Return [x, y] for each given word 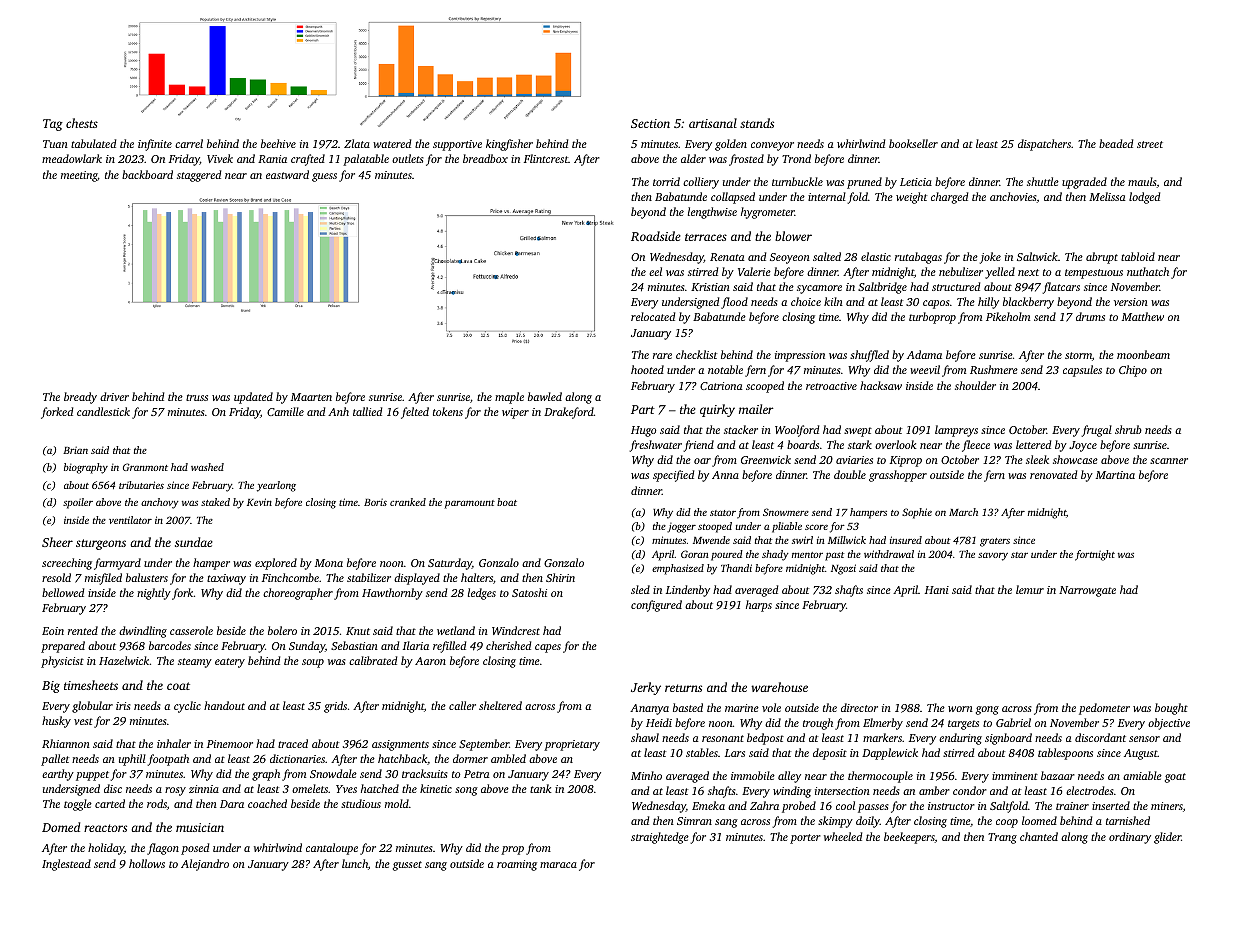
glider [1167, 838]
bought [1171, 709]
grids [335, 707]
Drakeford [569, 413]
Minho [646, 775]
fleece [976, 446]
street [1150, 144]
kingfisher [509, 145]
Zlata [357, 143]
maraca [558, 865]
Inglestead [66, 865]
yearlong [276, 486]
